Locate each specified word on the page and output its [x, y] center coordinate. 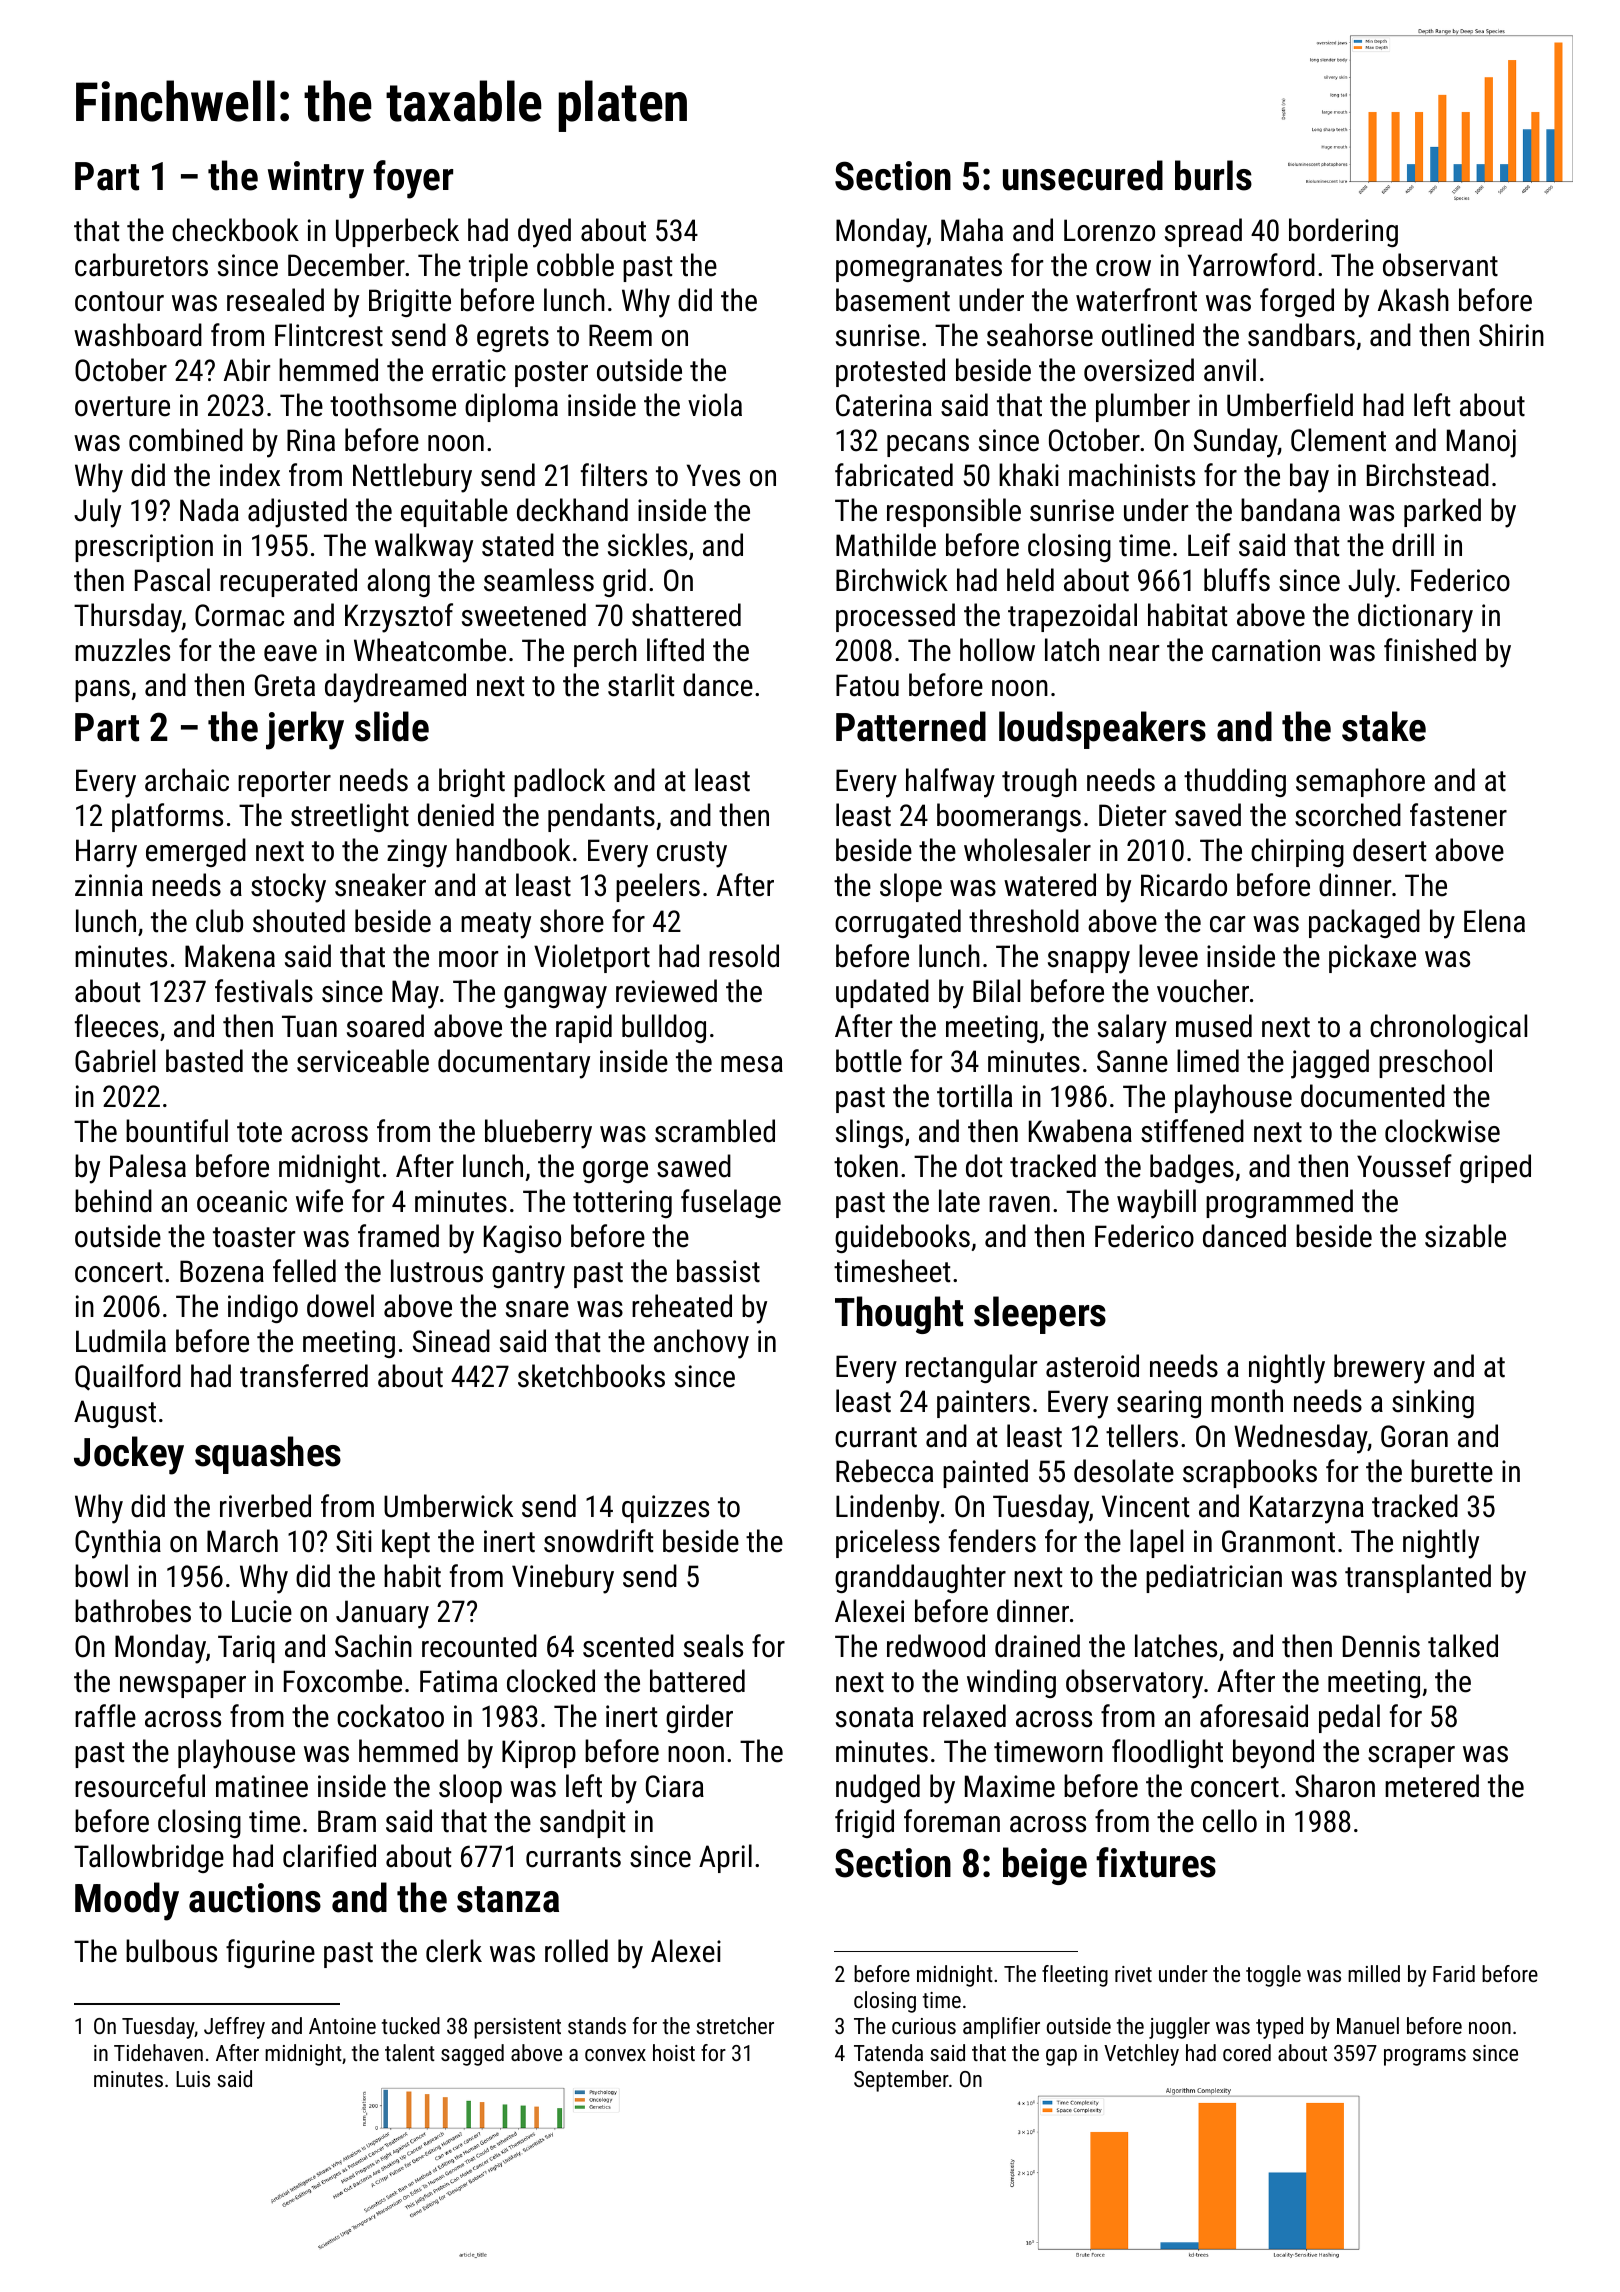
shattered [686, 615]
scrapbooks [1250, 1473]
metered [1432, 1786]
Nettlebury [412, 478]
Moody [127, 1901]
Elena [1494, 921]
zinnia [109, 885]
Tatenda [888, 2052]
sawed [694, 1166]
